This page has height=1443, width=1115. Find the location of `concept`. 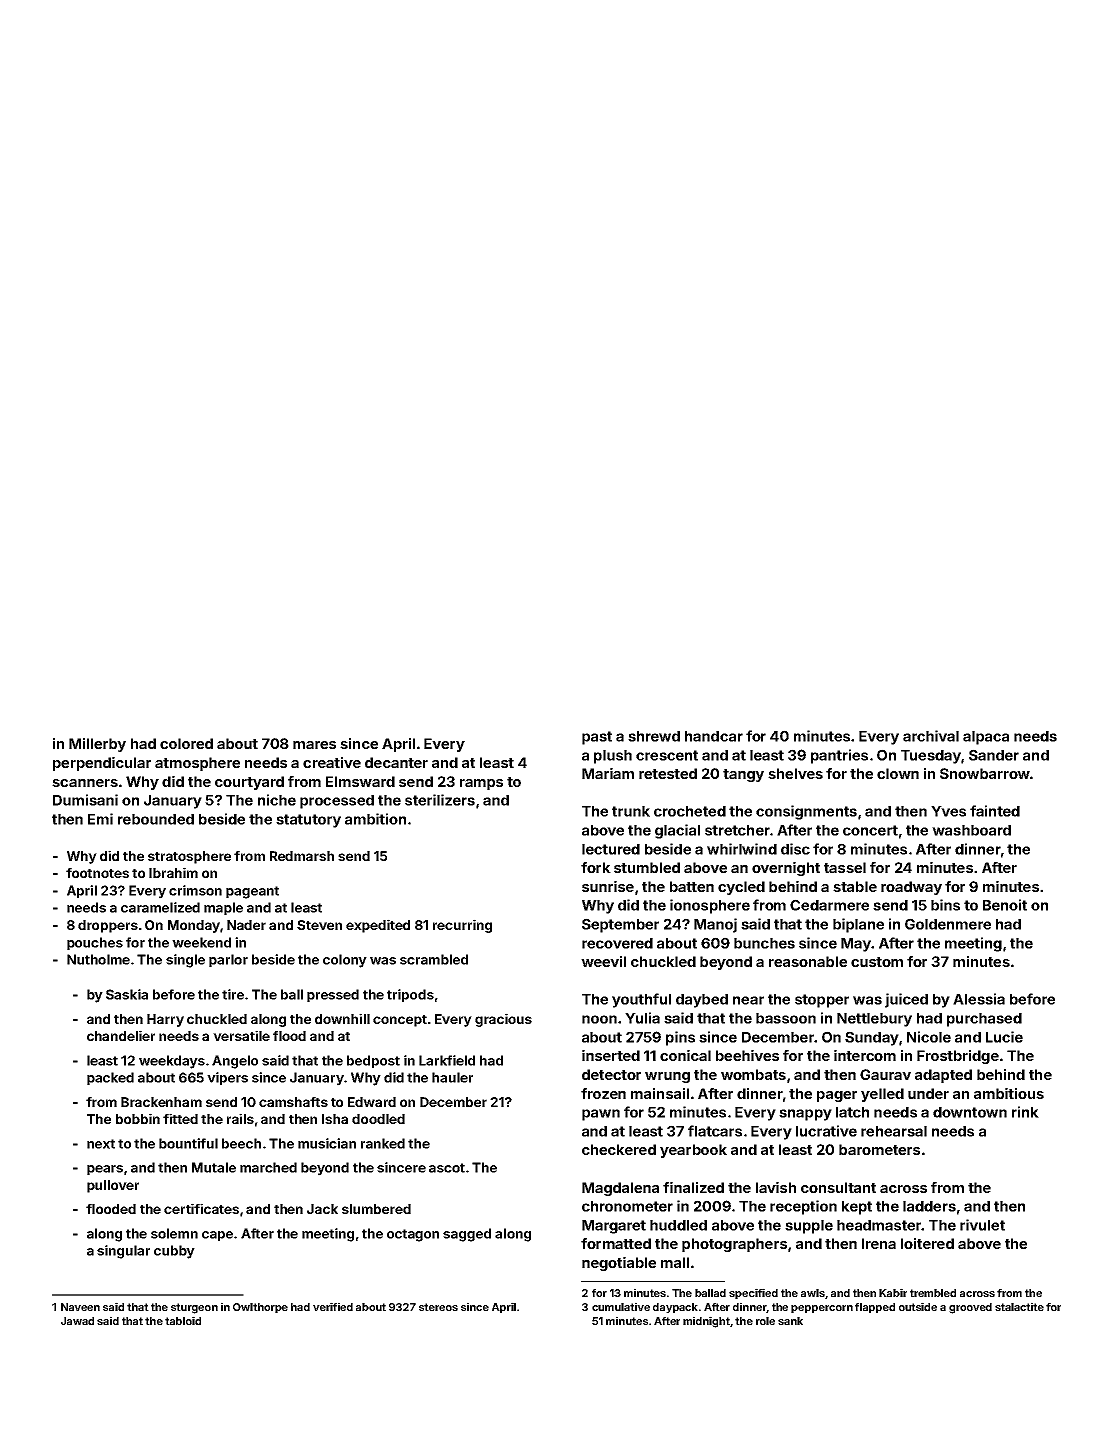

concept is located at coordinates (400, 1021).
